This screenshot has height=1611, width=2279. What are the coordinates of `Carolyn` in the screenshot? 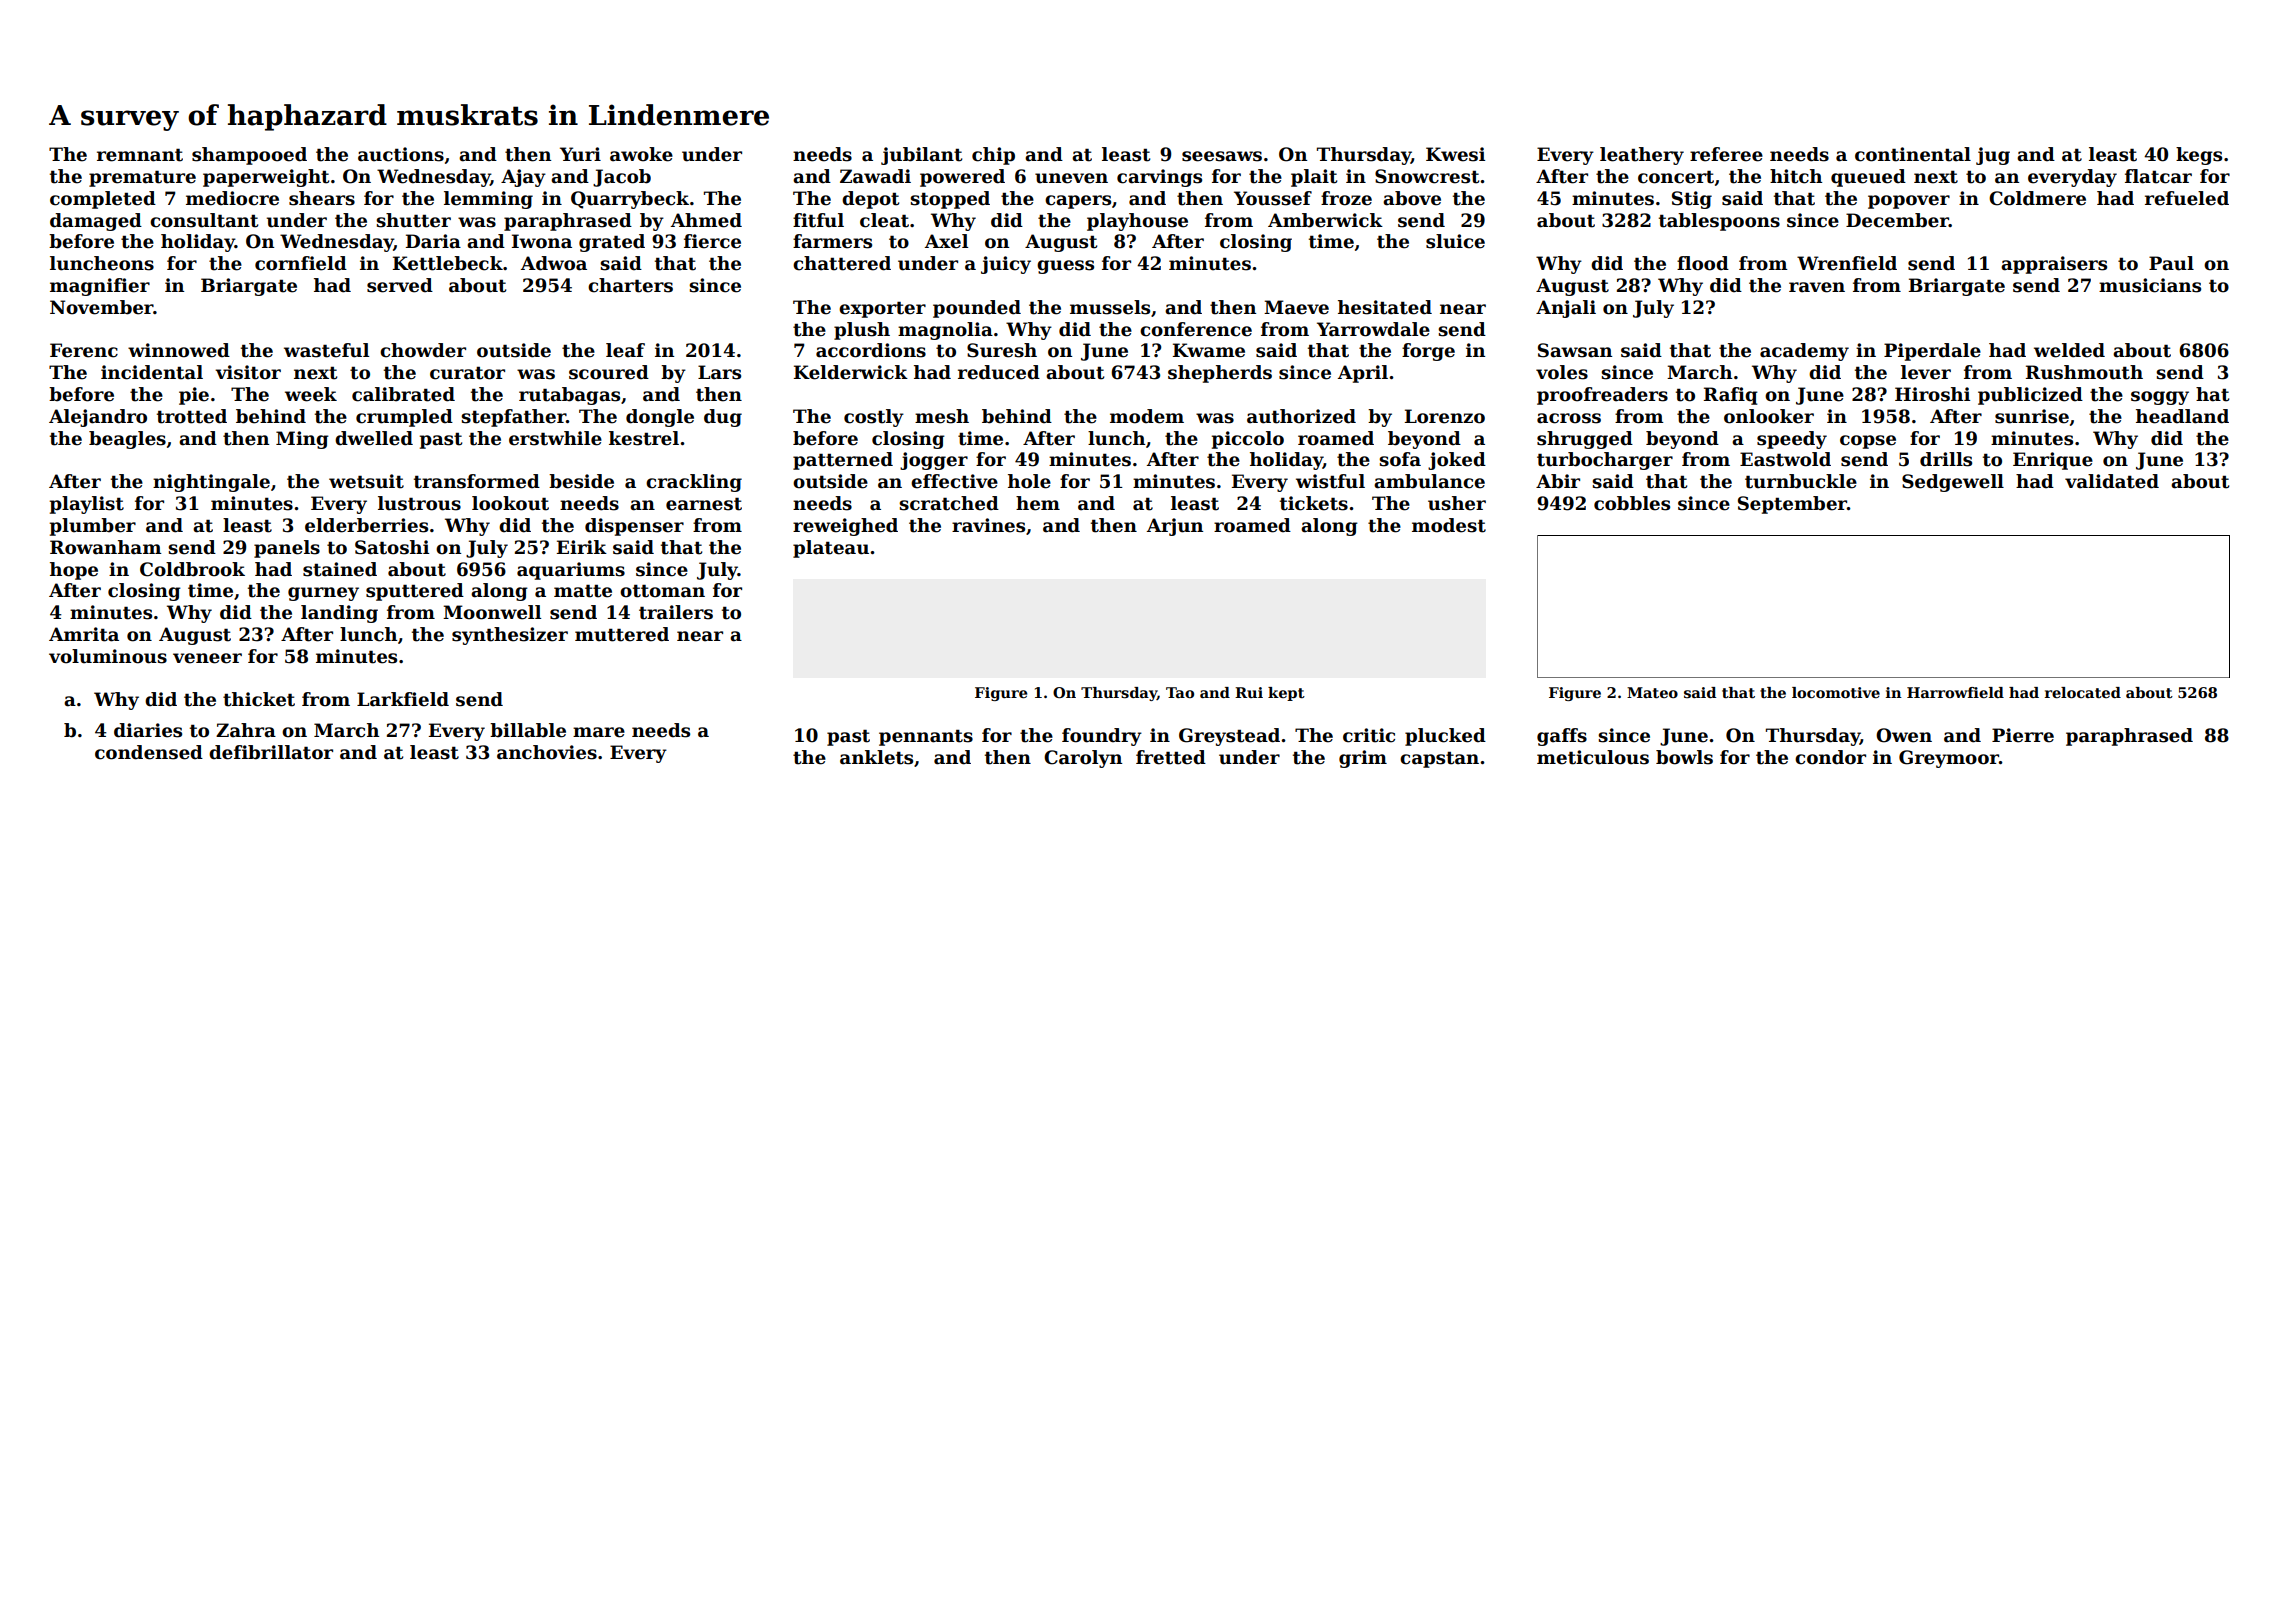 It's located at (1083, 759).
